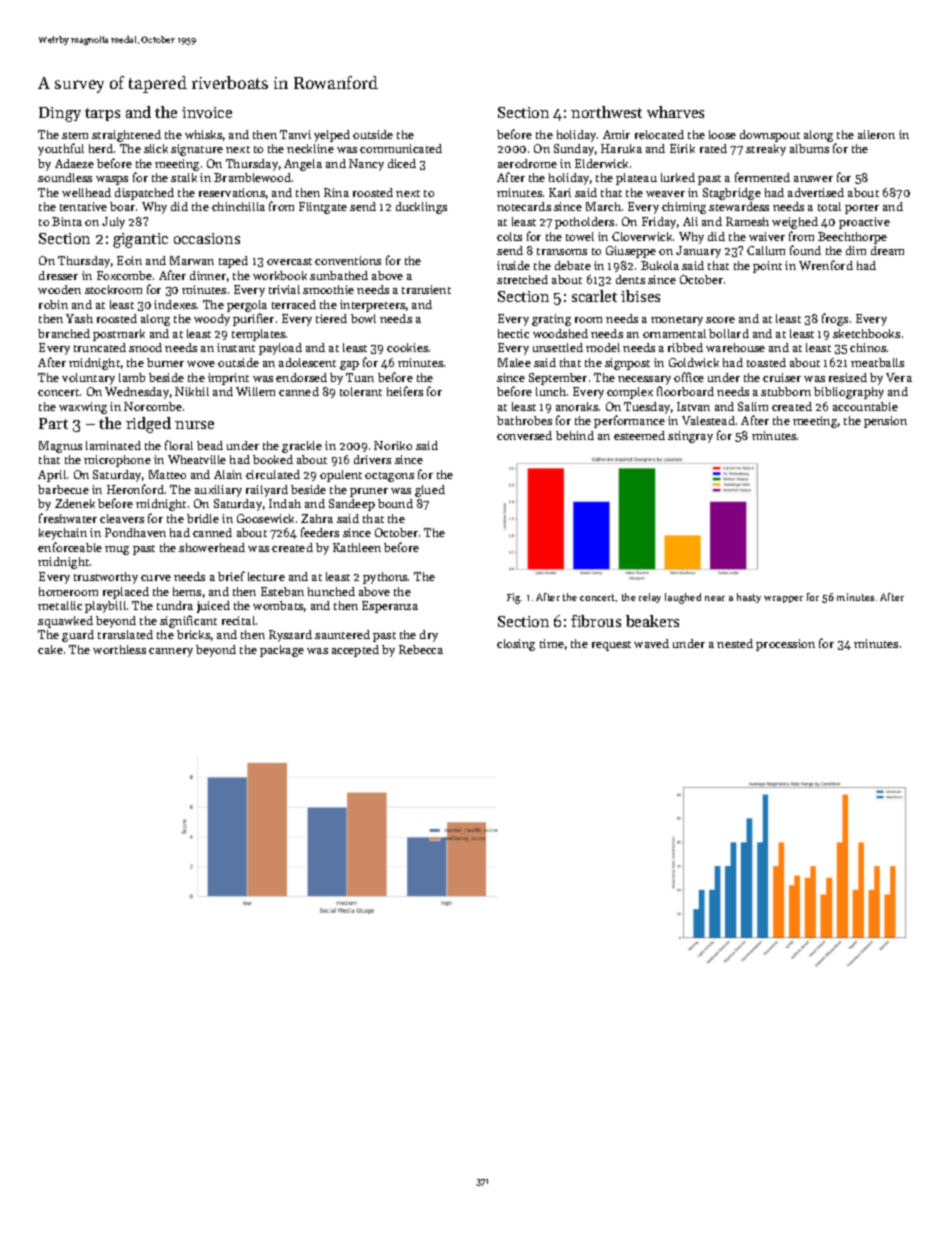 The image size is (952, 1233). What do you see at coordinates (785, 645) in the image?
I see `procession` at bounding box center [785, 645].
